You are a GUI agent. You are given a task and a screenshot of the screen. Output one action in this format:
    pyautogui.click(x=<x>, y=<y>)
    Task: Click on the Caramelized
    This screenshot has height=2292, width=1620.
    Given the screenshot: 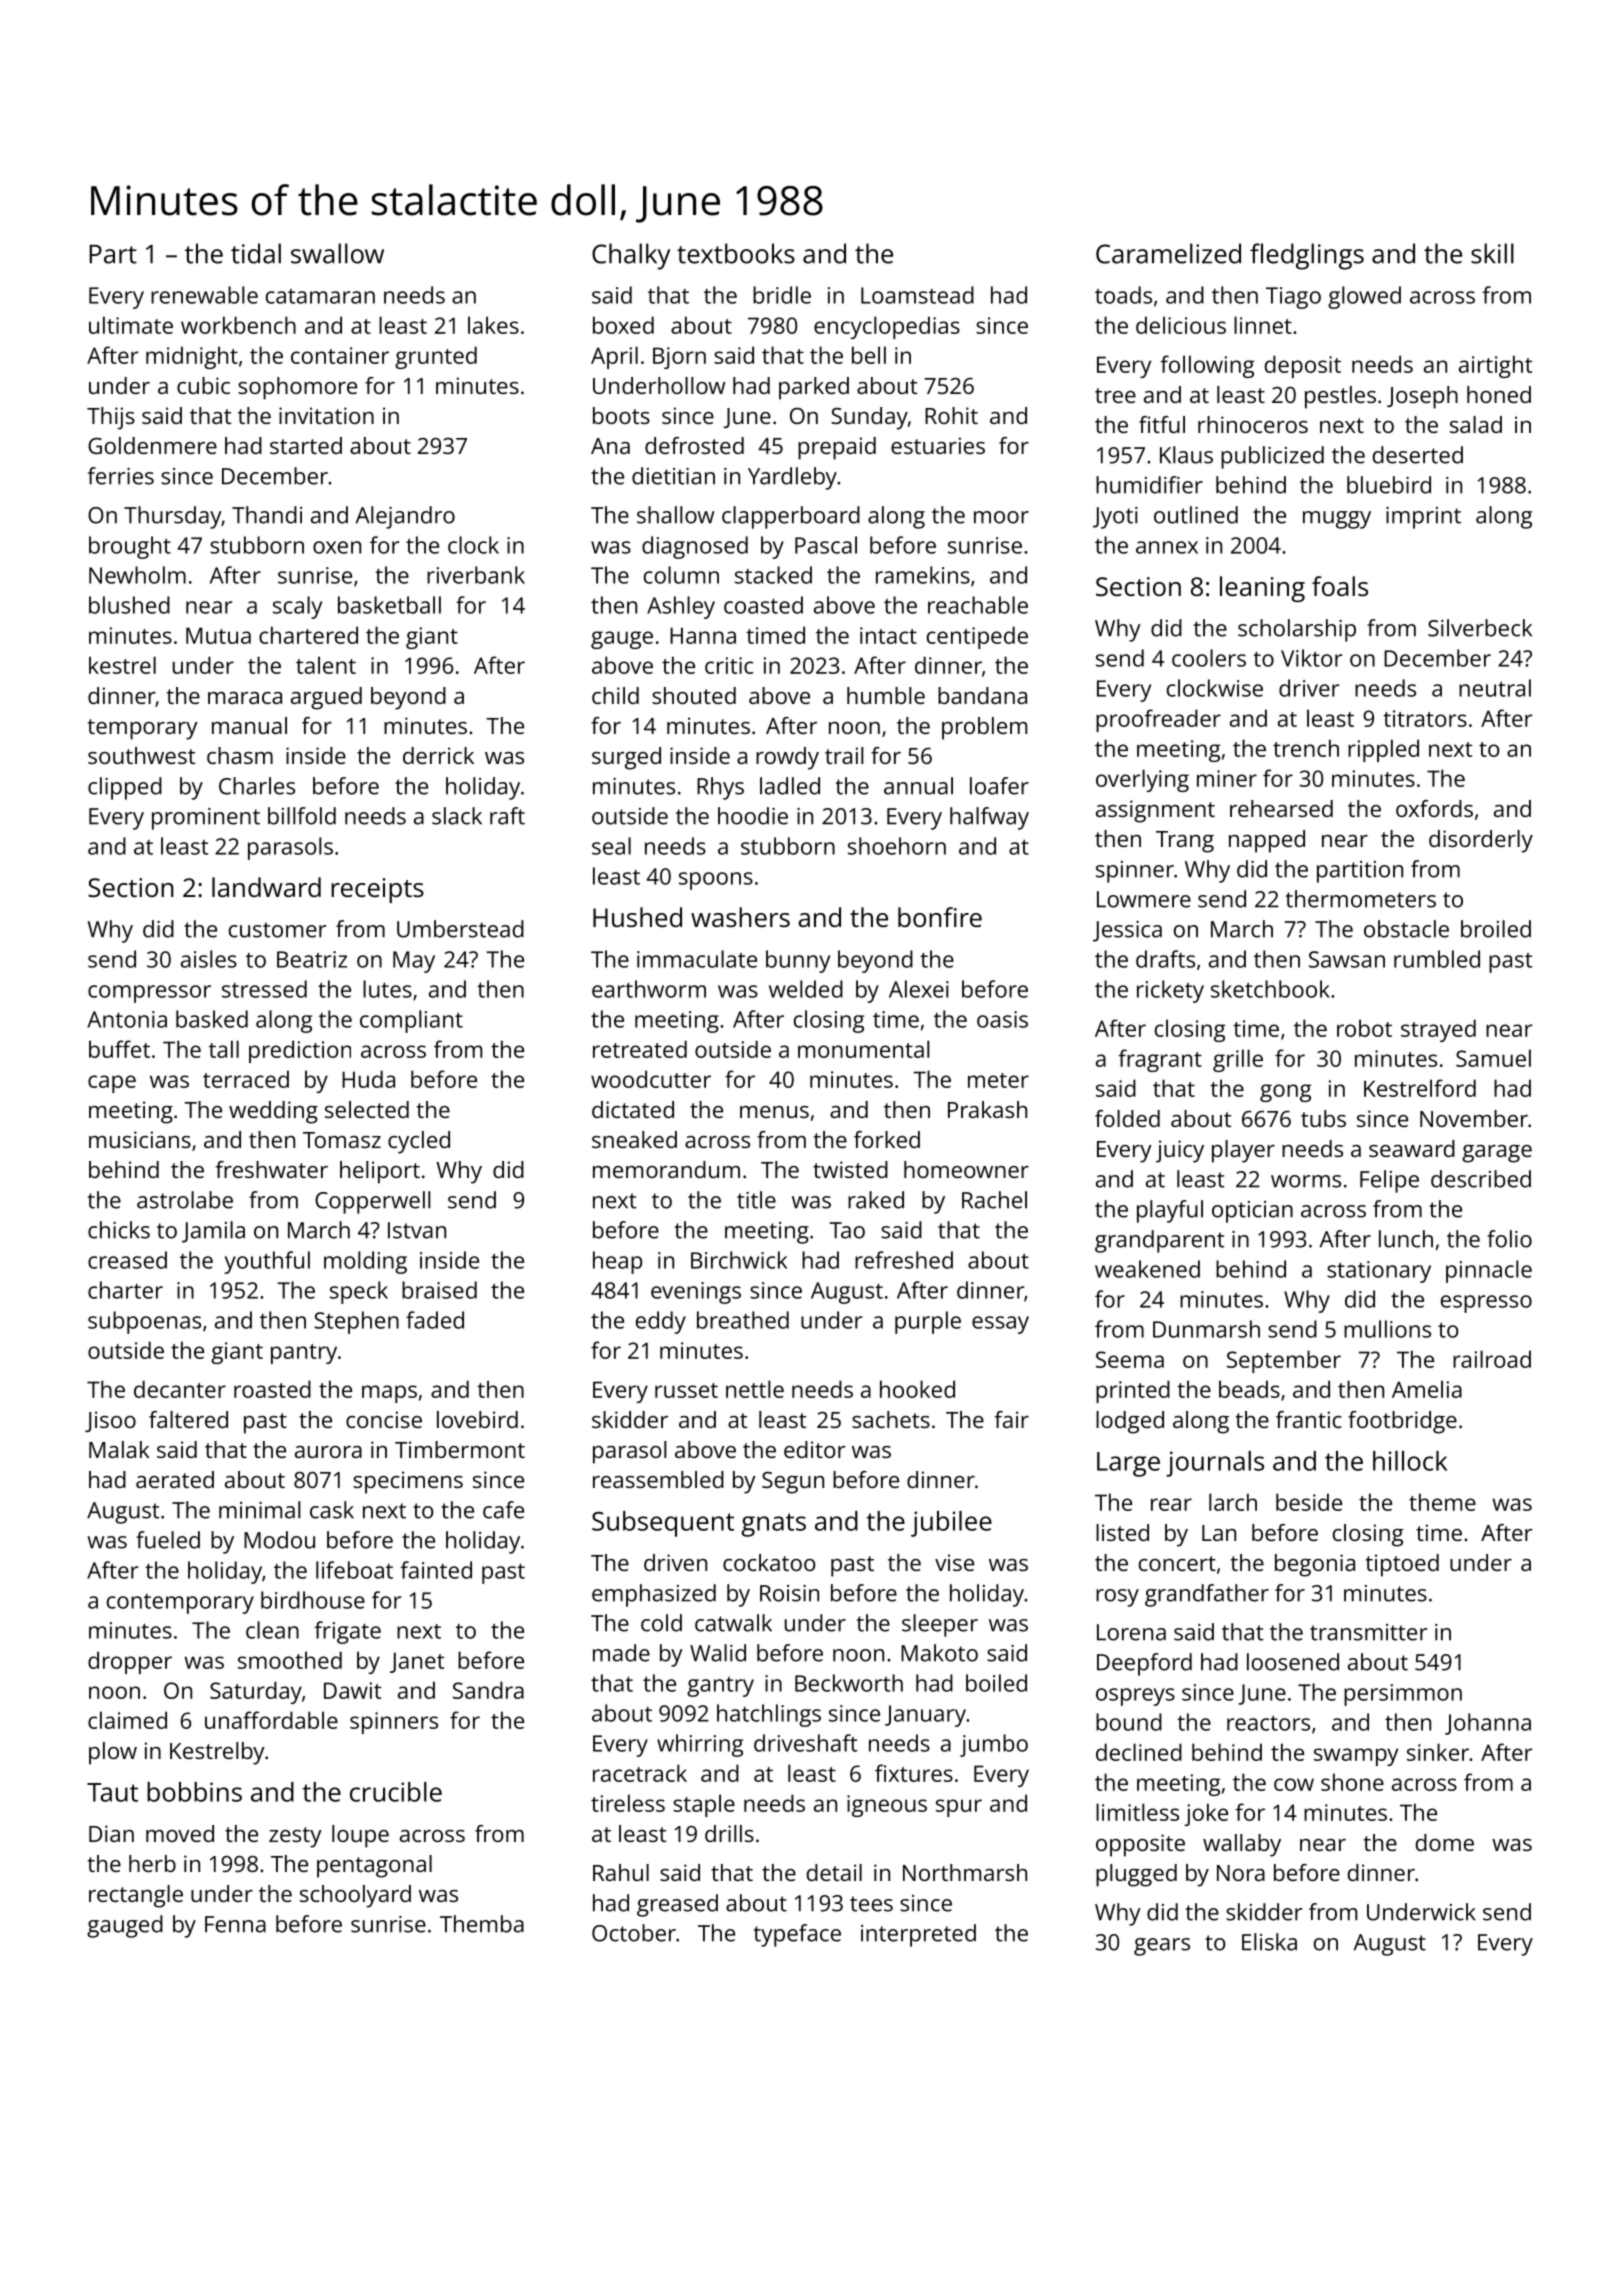 What is the action you would take?
    pyautogui.click(x=1168, y=253)
